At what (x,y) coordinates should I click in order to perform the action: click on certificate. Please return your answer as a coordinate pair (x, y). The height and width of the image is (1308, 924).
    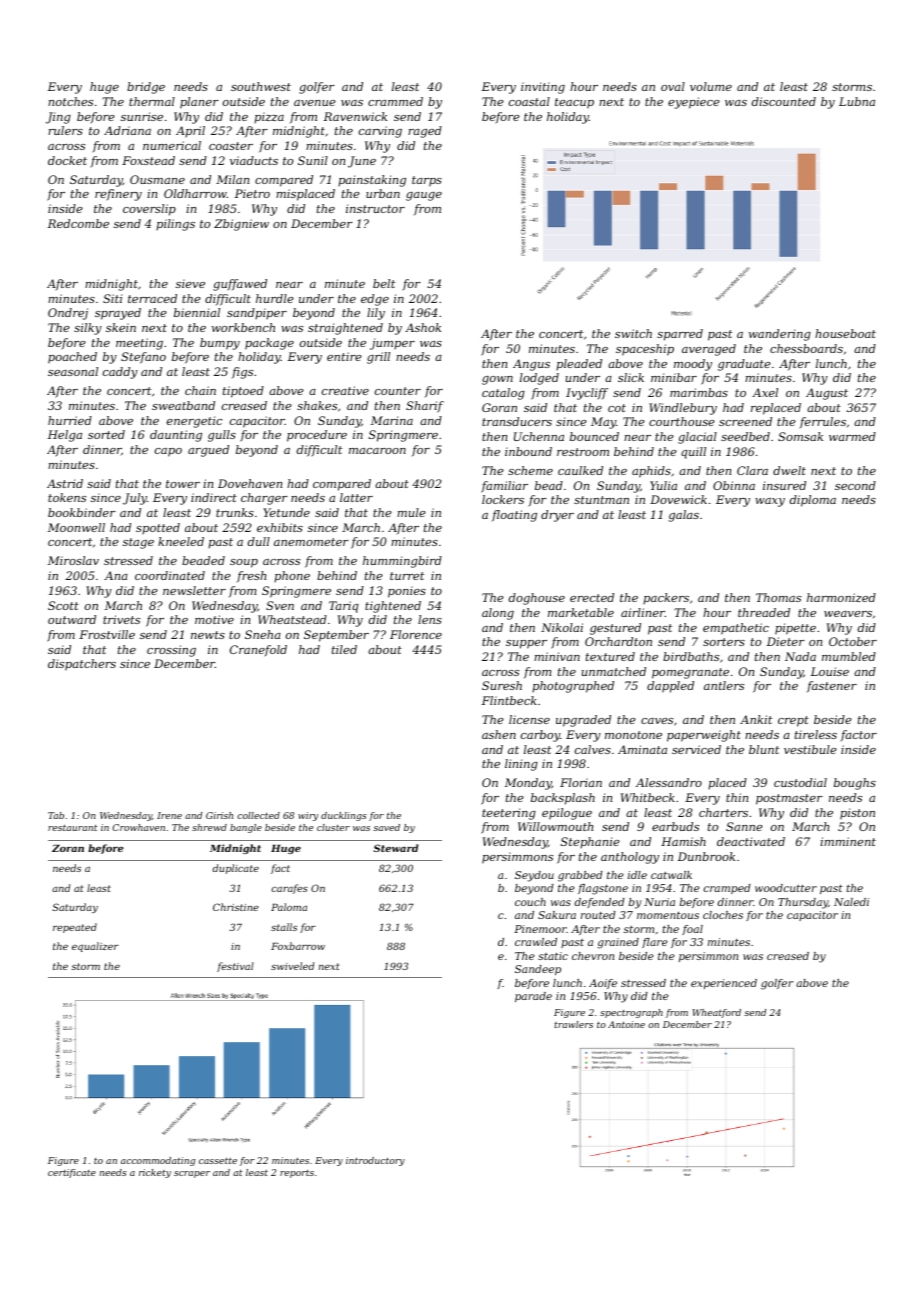
    Looking at the image, I should click on (72, 1173).
